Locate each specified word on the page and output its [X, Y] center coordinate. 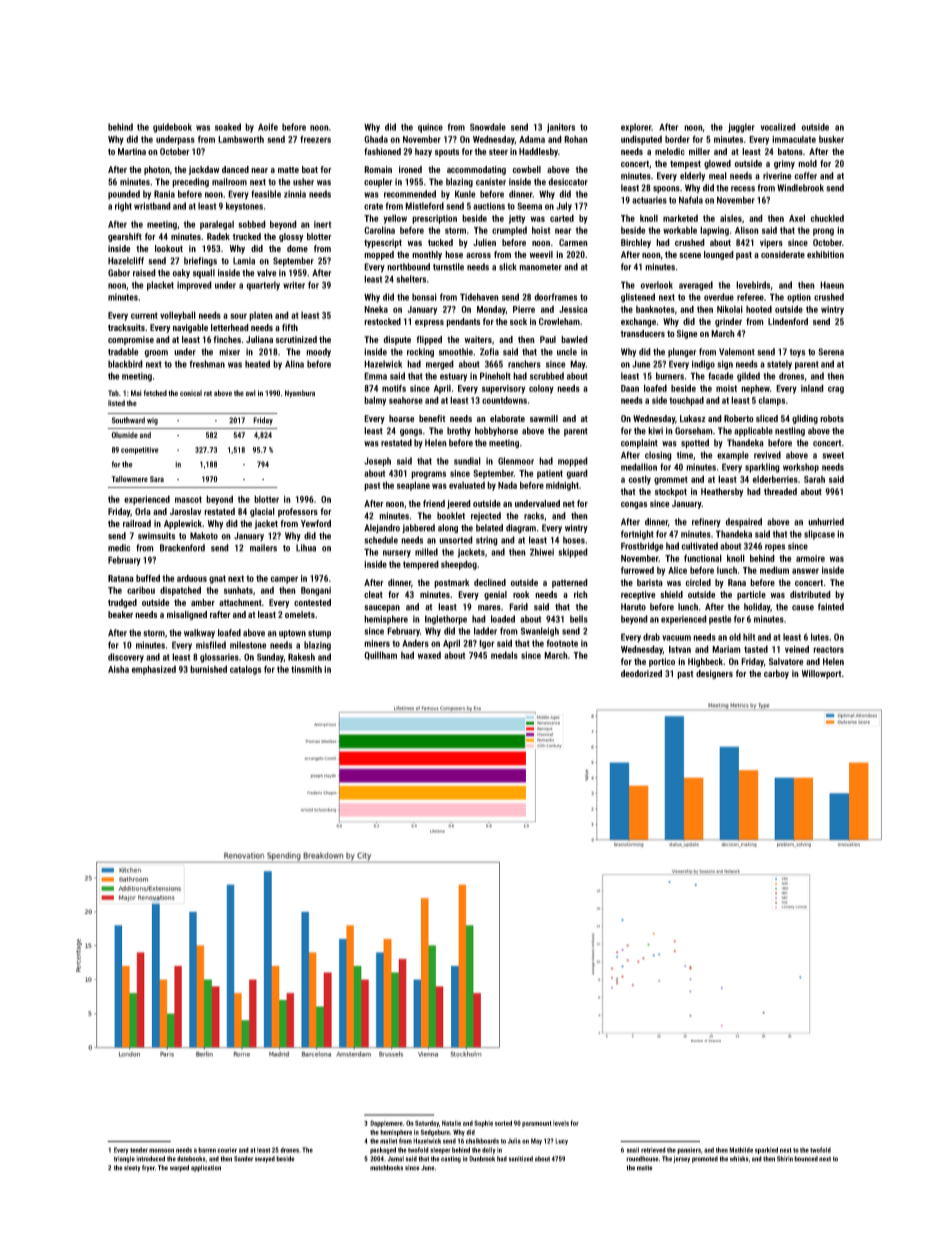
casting [451, 1159]
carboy [776, 674]
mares [489, 608]
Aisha [118, 669]
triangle [124, 1159]
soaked [228, 127]
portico [662, 662]
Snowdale [488, 127]
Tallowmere [130, 479]
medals [504, 655]
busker [831, 139]
